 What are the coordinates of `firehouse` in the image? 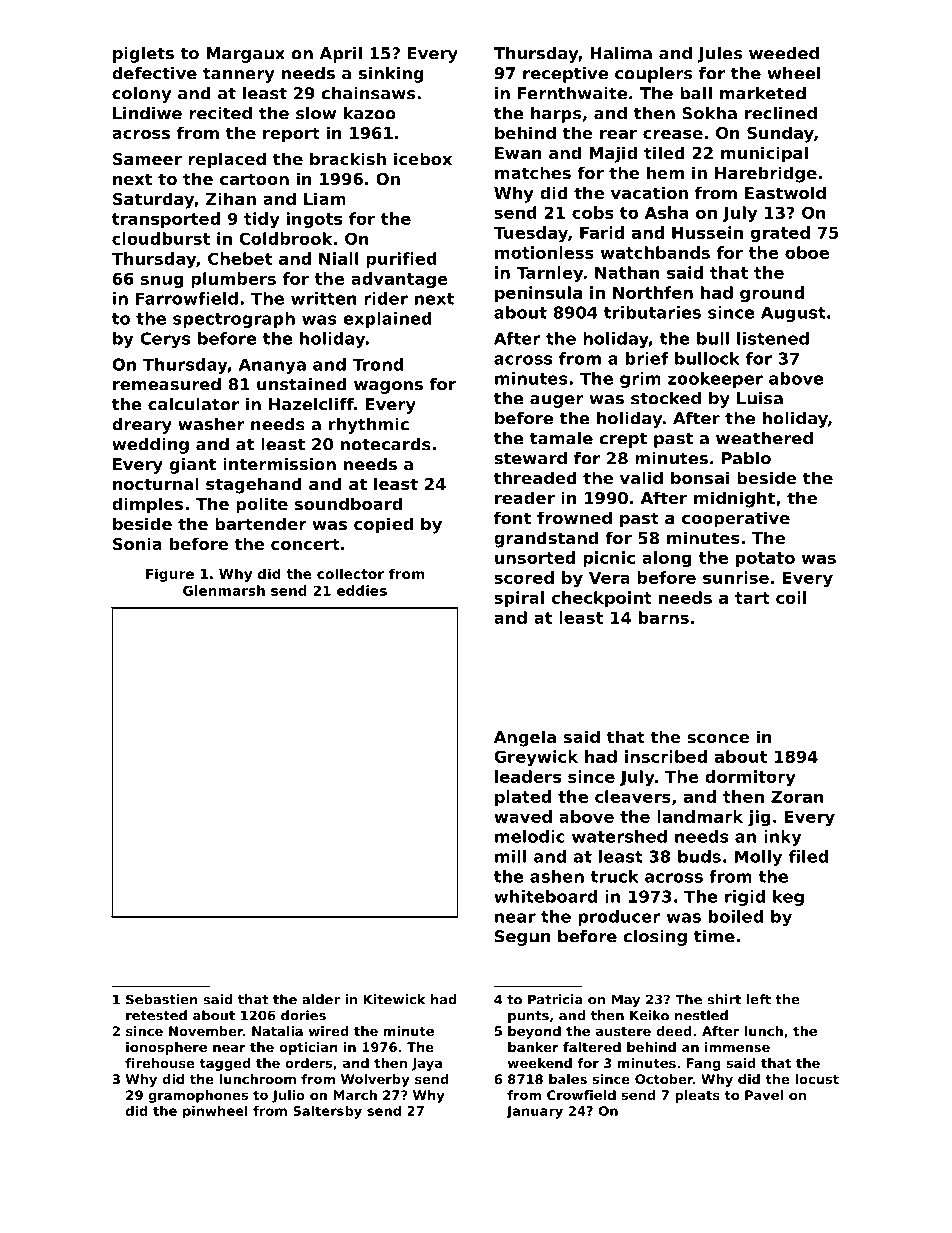 It's located at (159, 1063).
